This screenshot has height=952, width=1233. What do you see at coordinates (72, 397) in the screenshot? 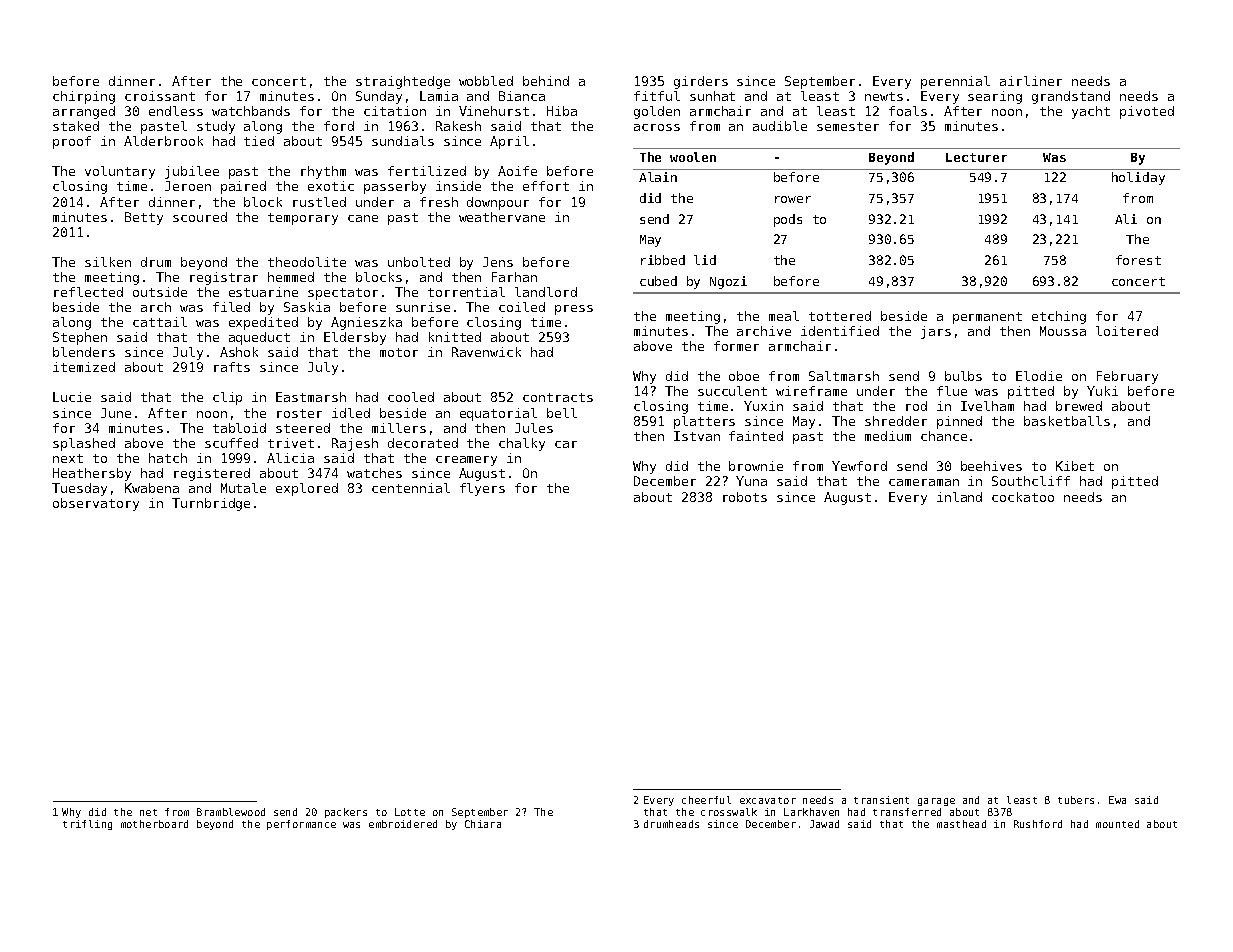
I see `Lucie` at bounding box center [72, 397].
